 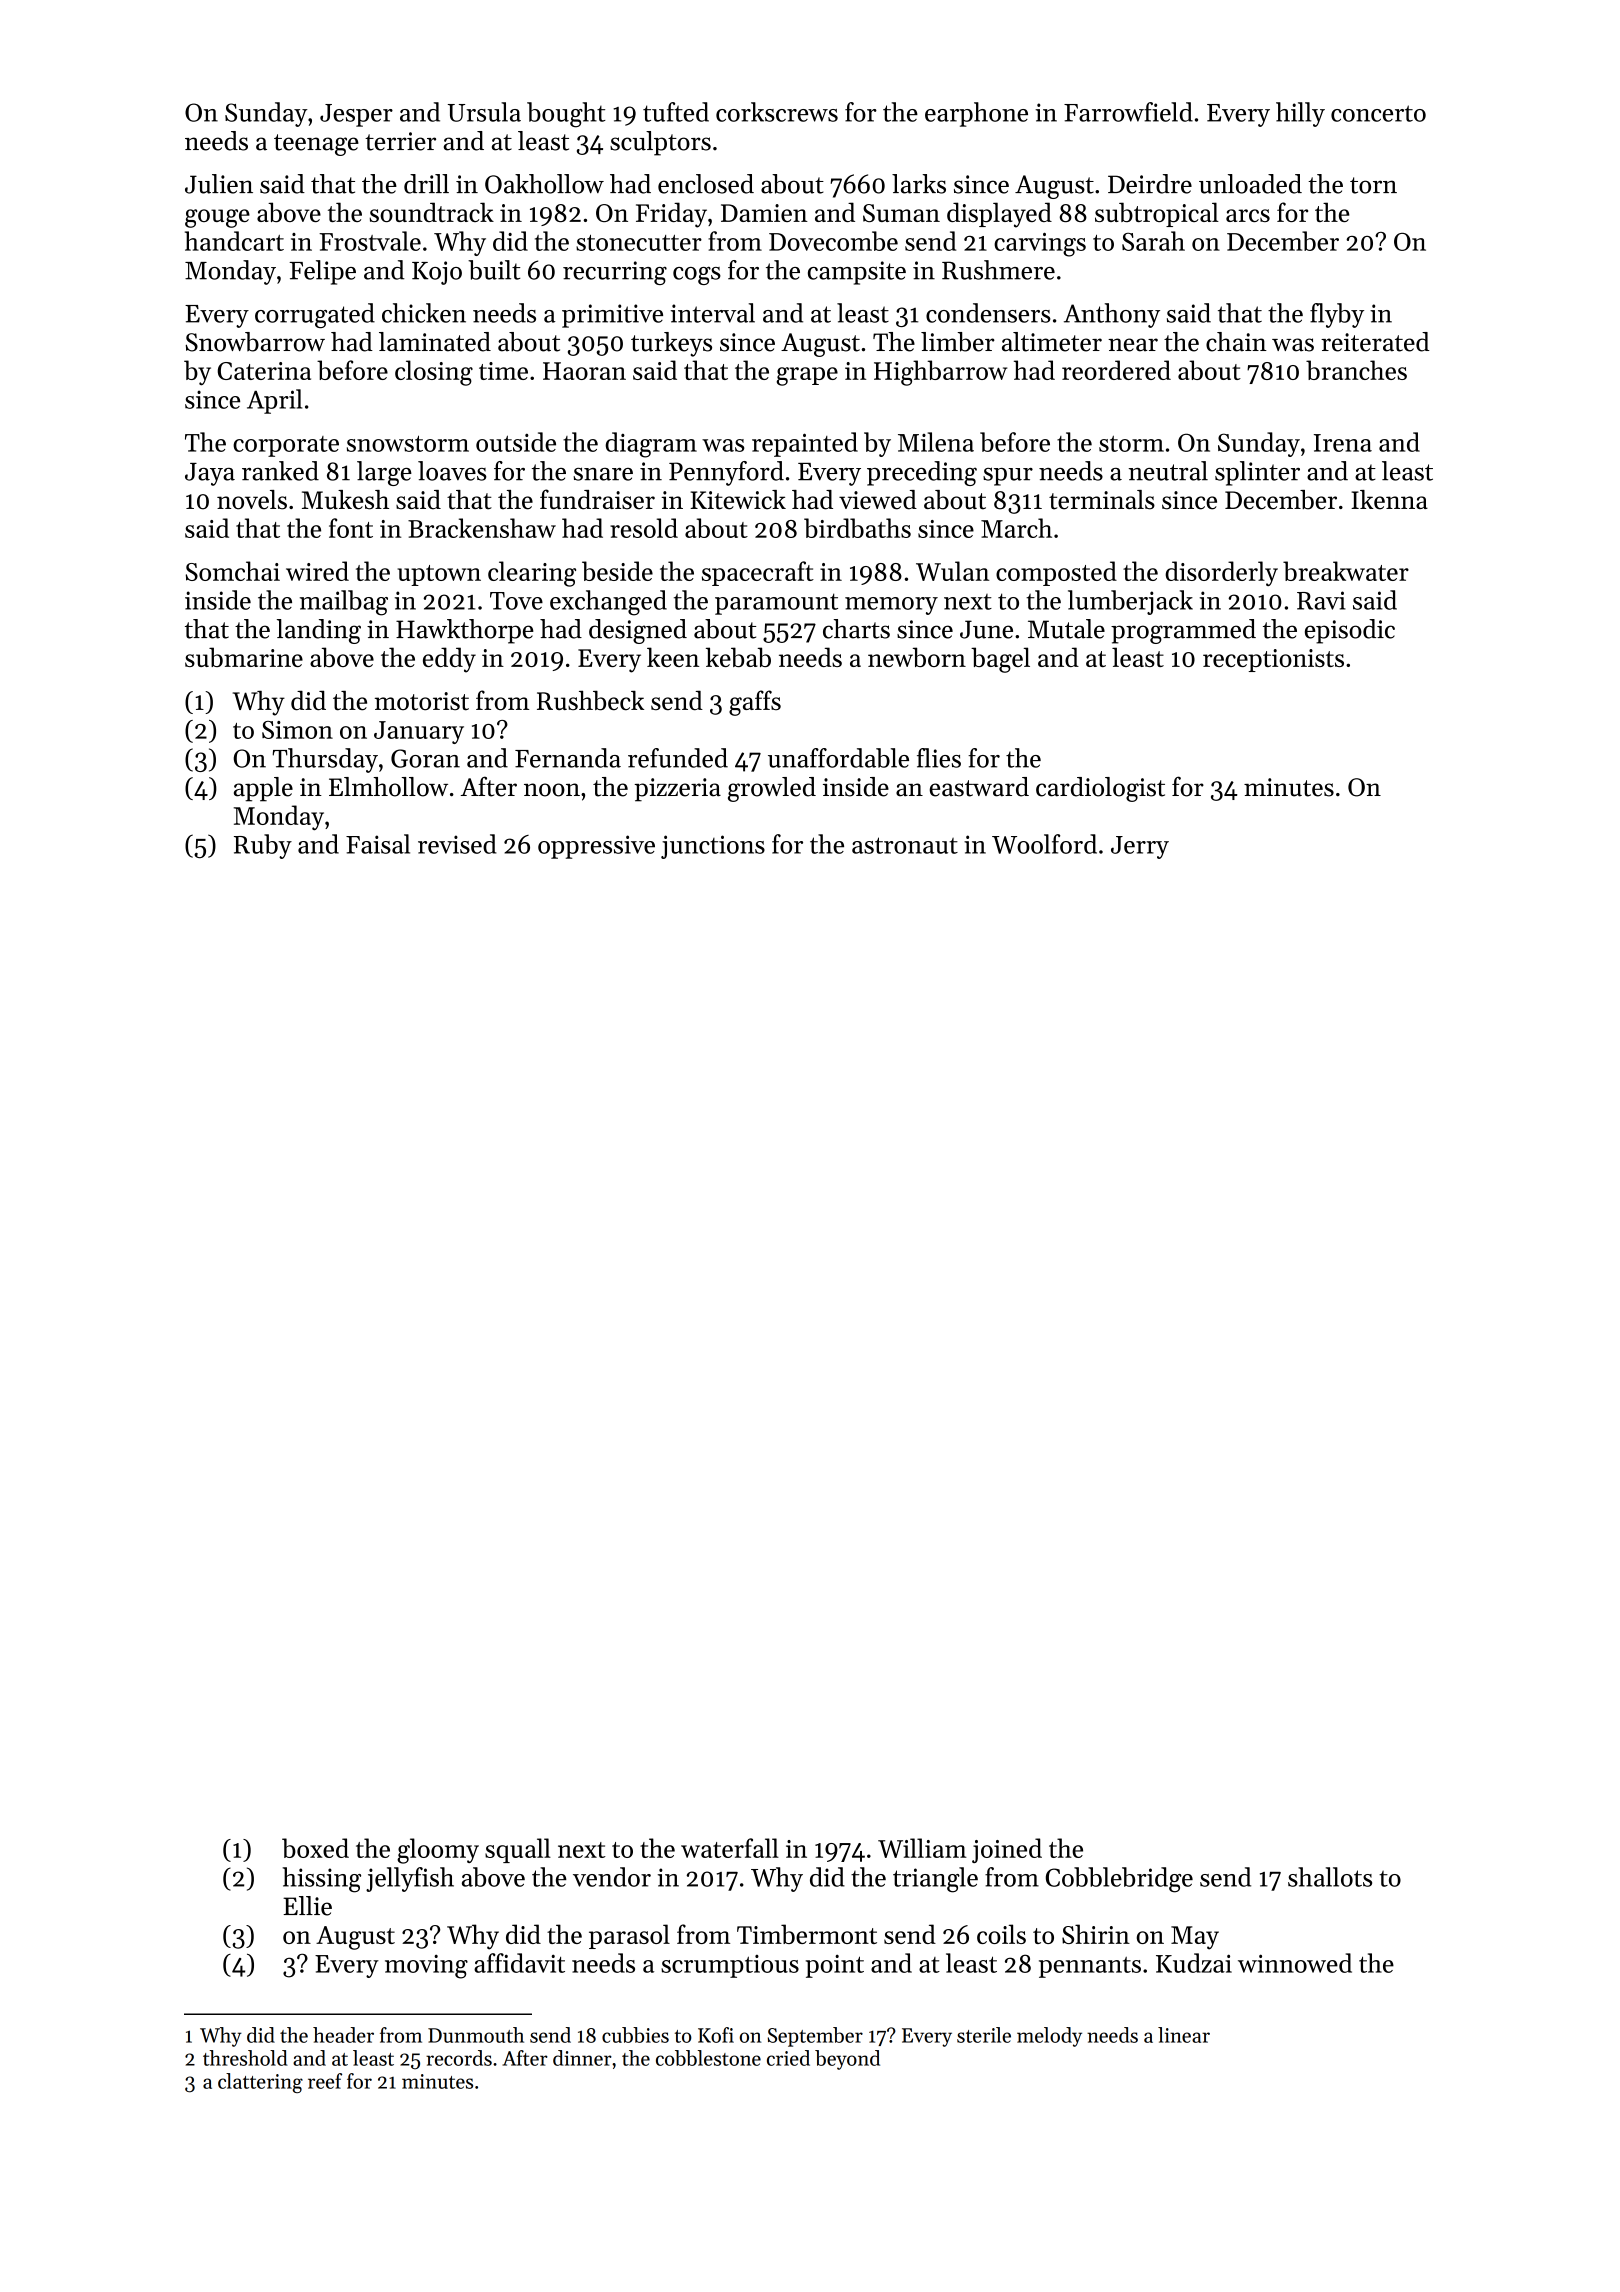 What do you see at coordinates (730, 1848) in the image?
I see `waterfall` at bounding box center [730, 1848].
